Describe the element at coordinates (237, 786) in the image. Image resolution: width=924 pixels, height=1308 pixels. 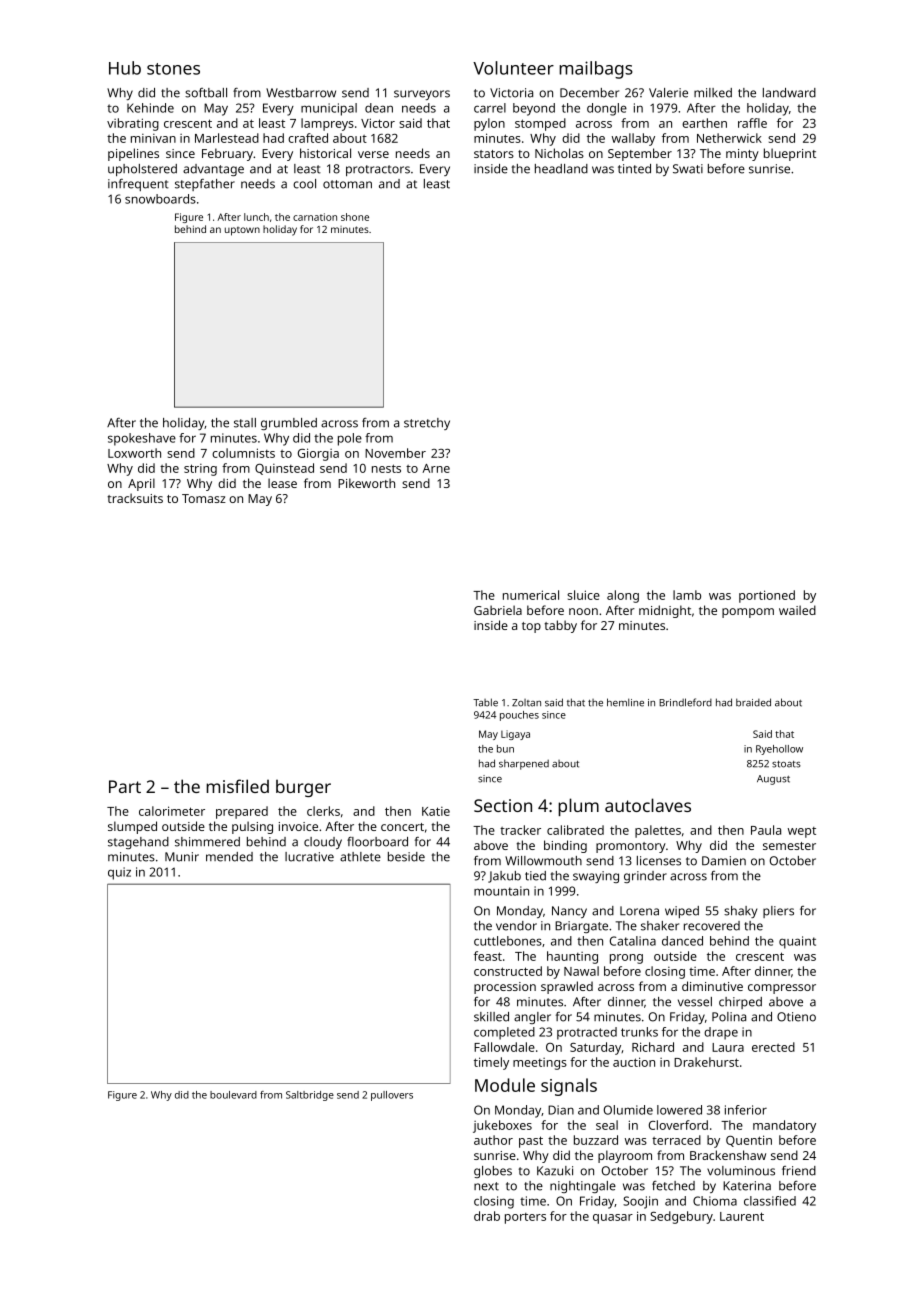
I see `misfiled` at that location.
